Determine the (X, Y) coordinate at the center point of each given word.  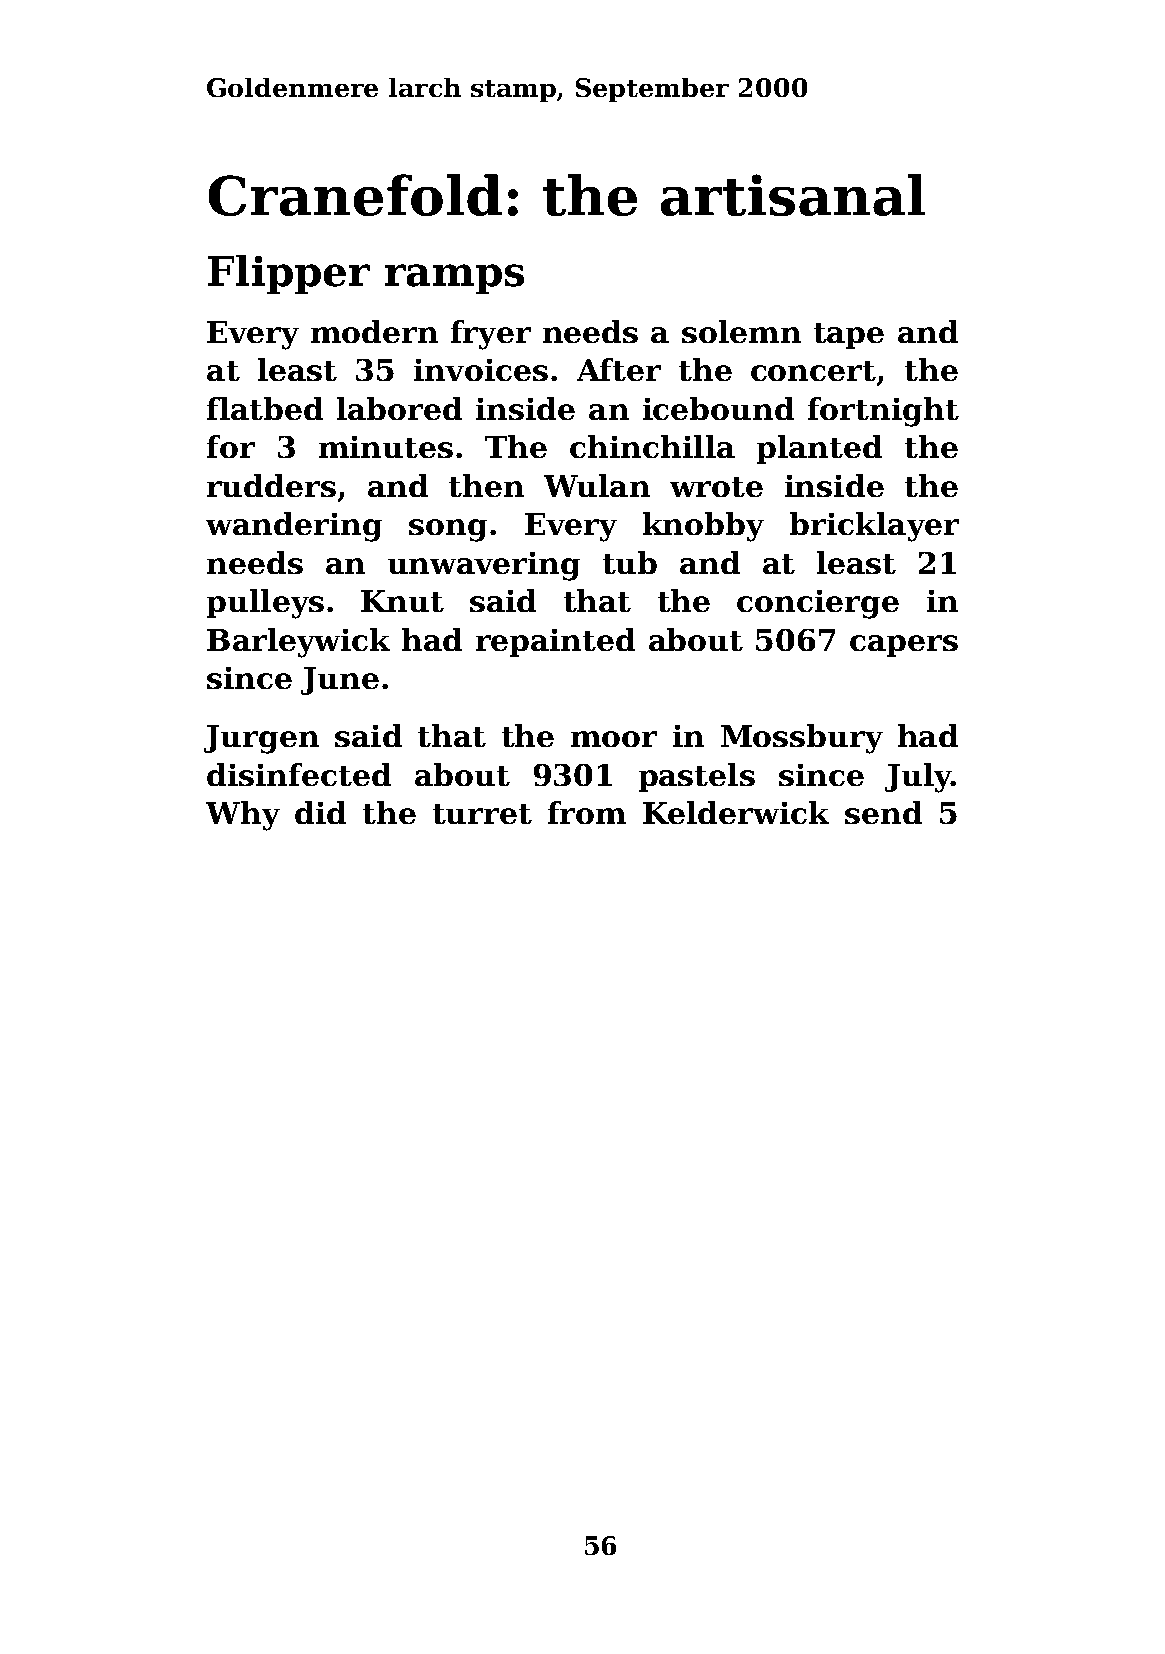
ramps (454, 279)
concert (813, 371)
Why (243, 816)
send (883, 812)
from (587, 812)
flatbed (265, 408)
